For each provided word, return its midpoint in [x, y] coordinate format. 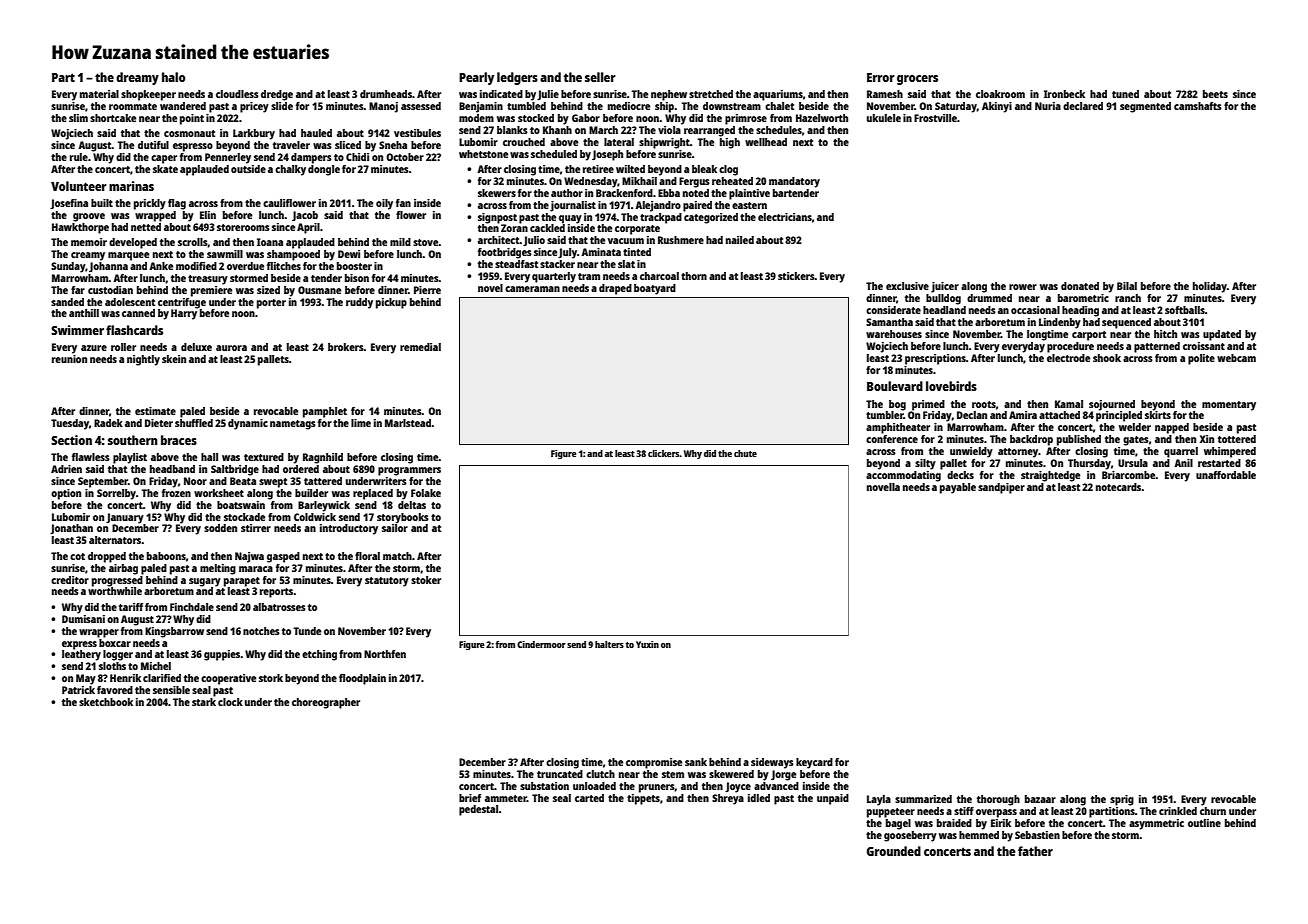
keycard [814, 763]
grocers [917, 80]
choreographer [326, 703]
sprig [1122, 800]
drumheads [386, 94]
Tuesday [70, 424]
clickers [664, 453]
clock [230, 702]
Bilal [1127, 286]
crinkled [1178, 811]
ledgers [517, 78]
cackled [547, 228]
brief [470, 798]
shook [1107, 358]
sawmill [225, 254]
